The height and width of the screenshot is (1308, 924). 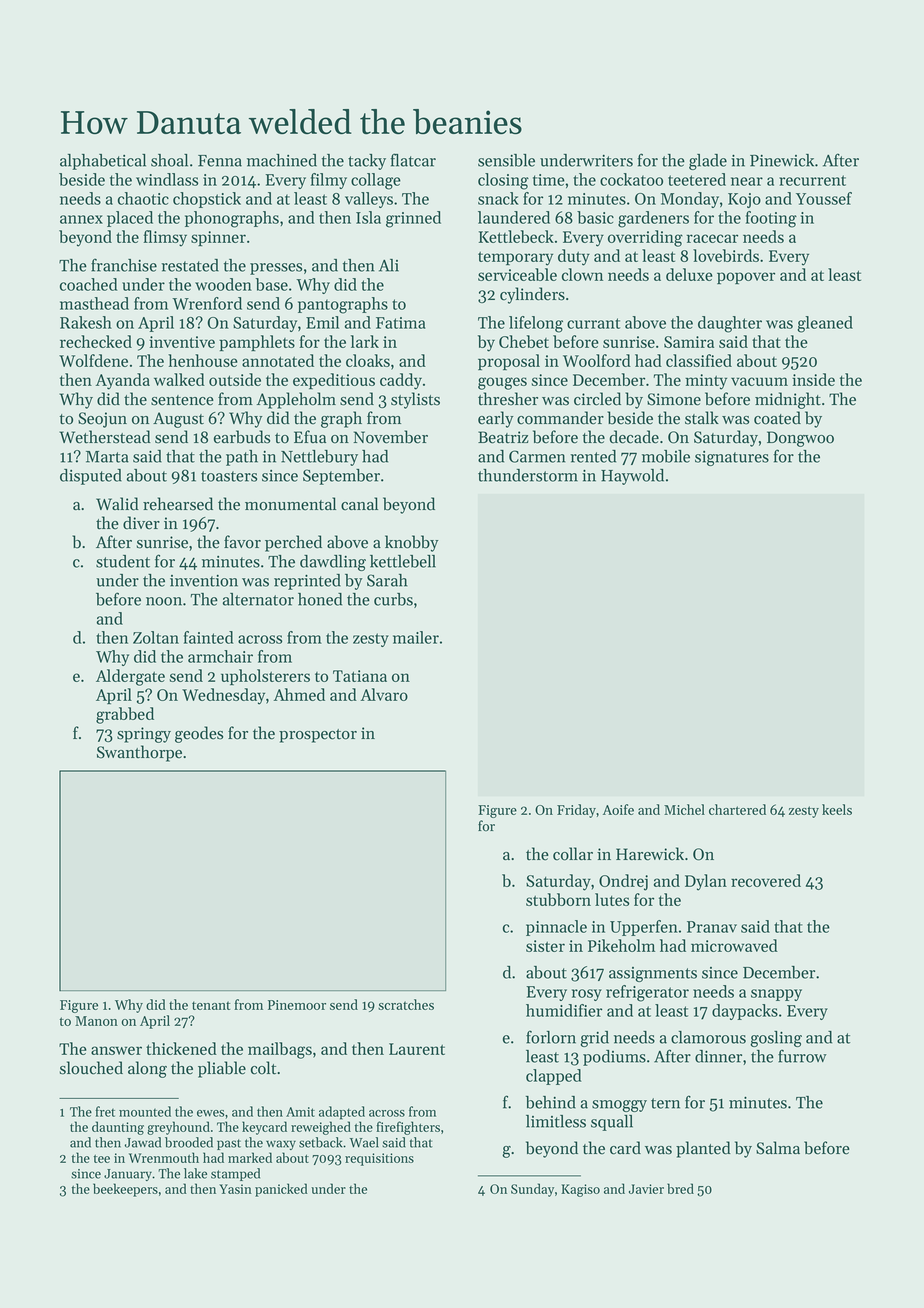 I want to click on fainted, so click(x=209, y=637).
